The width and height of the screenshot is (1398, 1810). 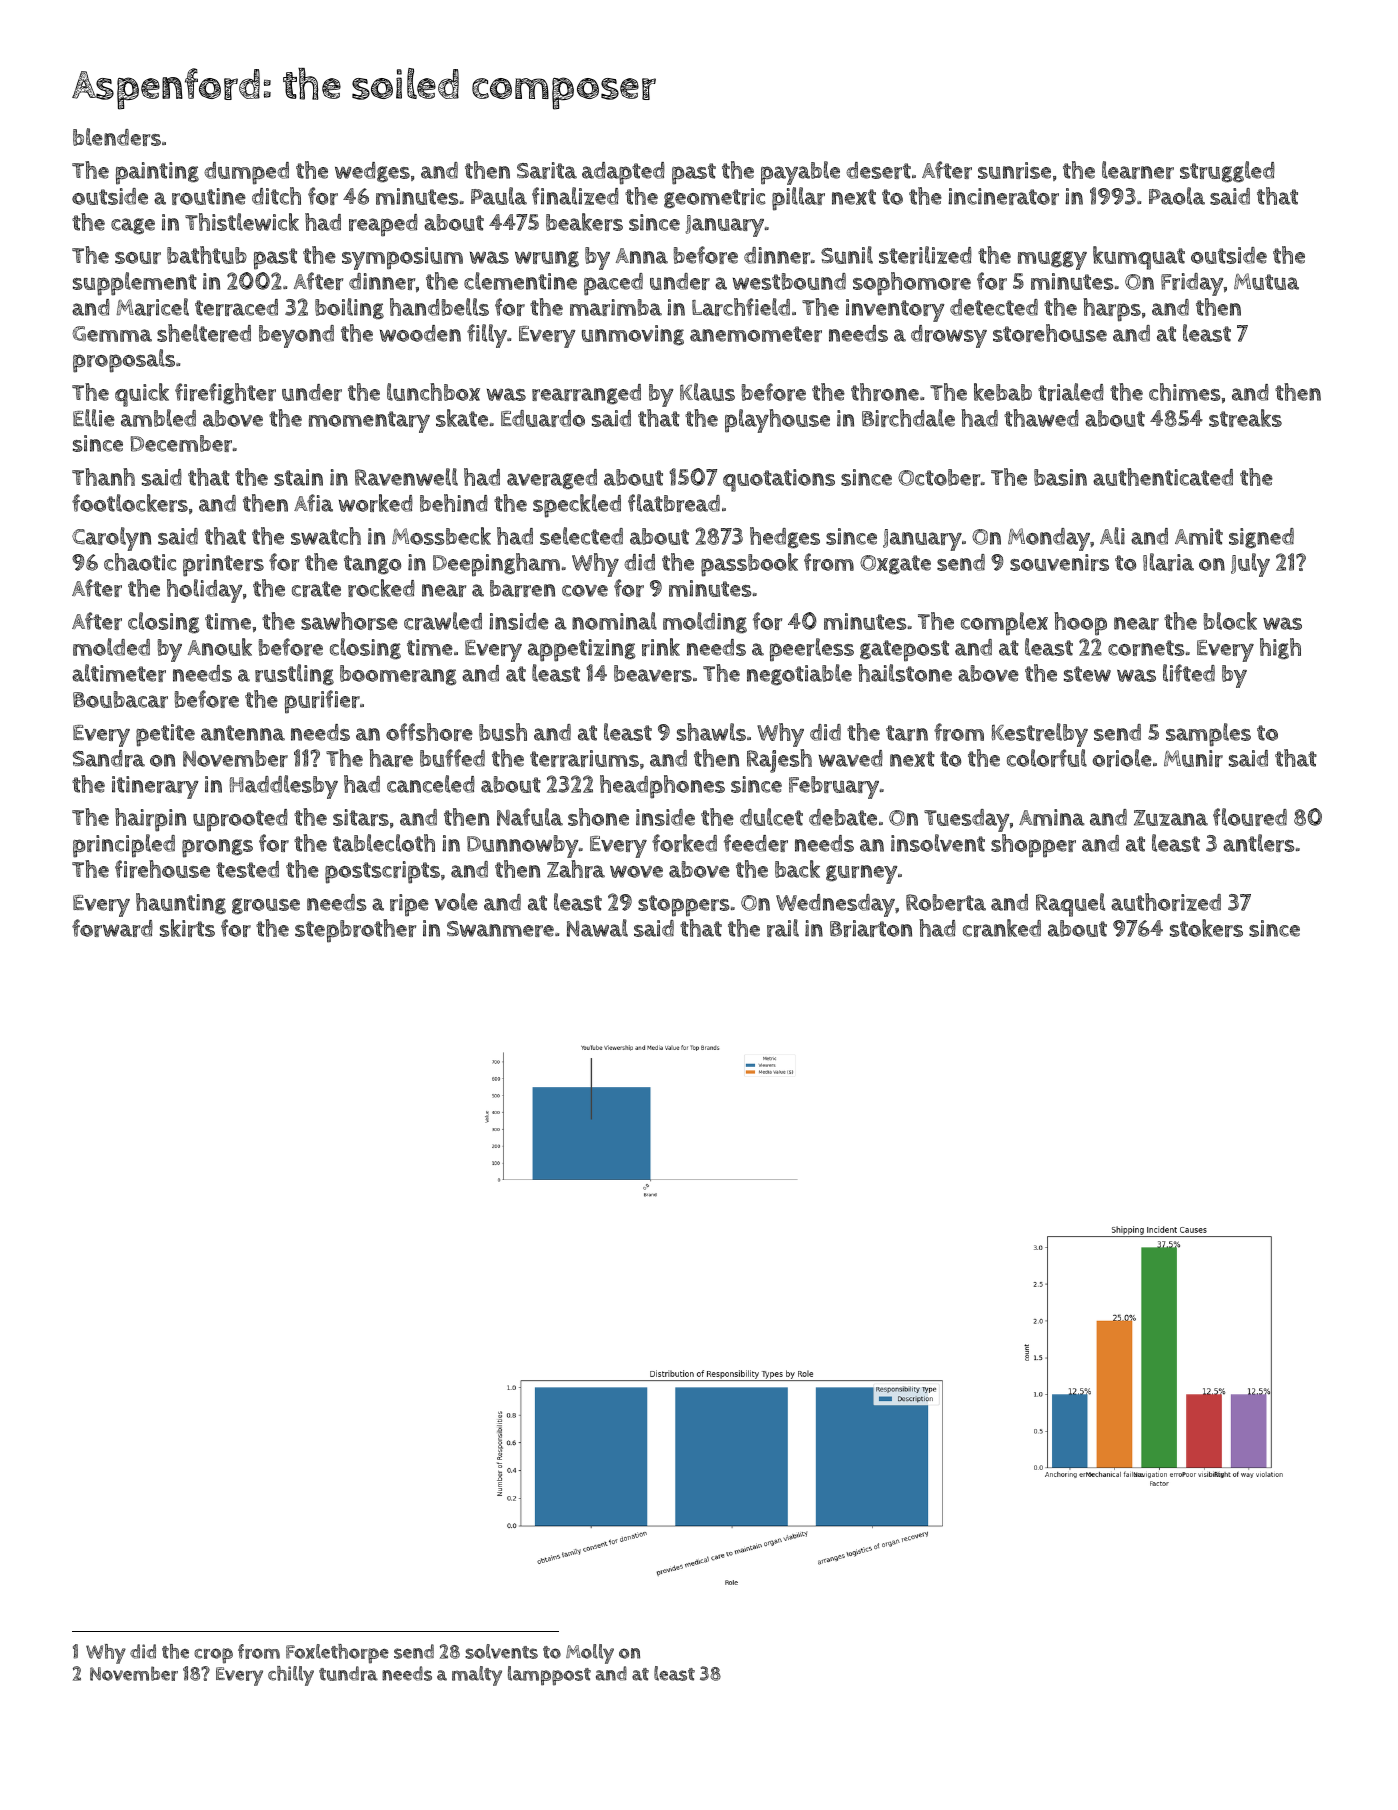 I want to click on chimes, so click(x=1185, y=392).
